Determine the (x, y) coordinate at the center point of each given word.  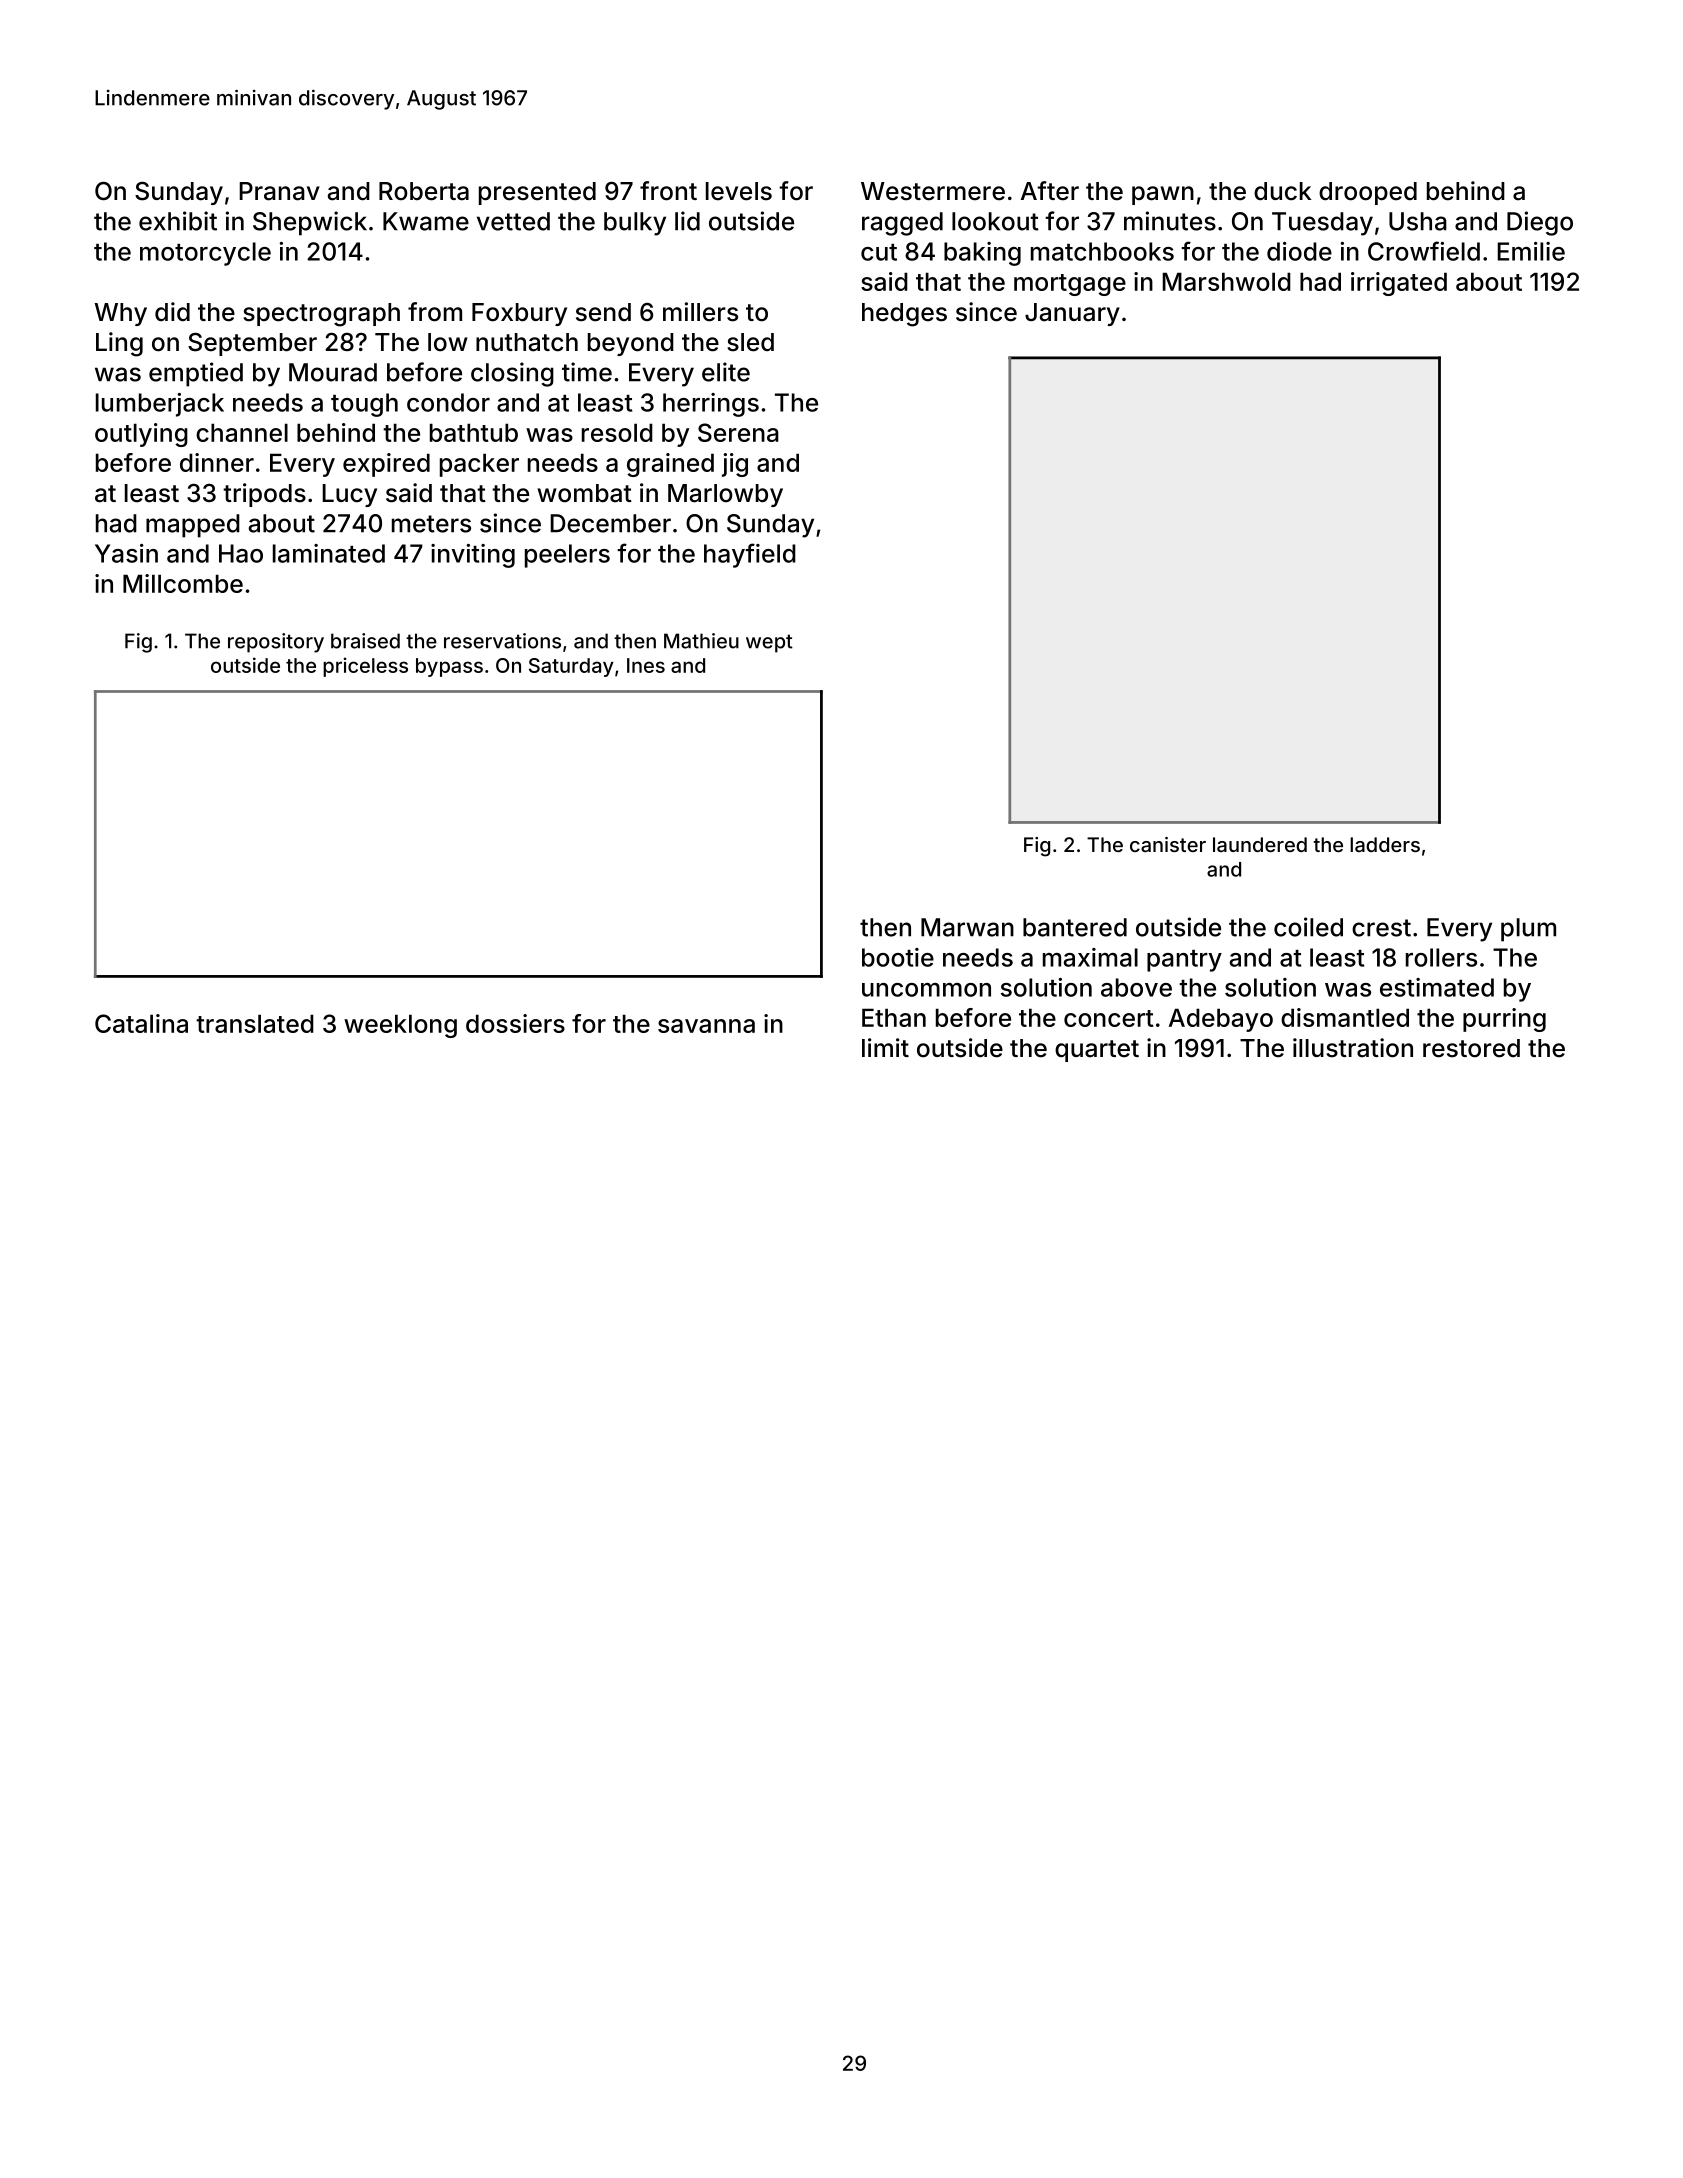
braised (365, 641)
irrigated (1399, 284)
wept (769, 643)
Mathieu (701, 641)
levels (739, 191)
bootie (898, 957)
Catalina (141, 1023)
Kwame (426, 221)
